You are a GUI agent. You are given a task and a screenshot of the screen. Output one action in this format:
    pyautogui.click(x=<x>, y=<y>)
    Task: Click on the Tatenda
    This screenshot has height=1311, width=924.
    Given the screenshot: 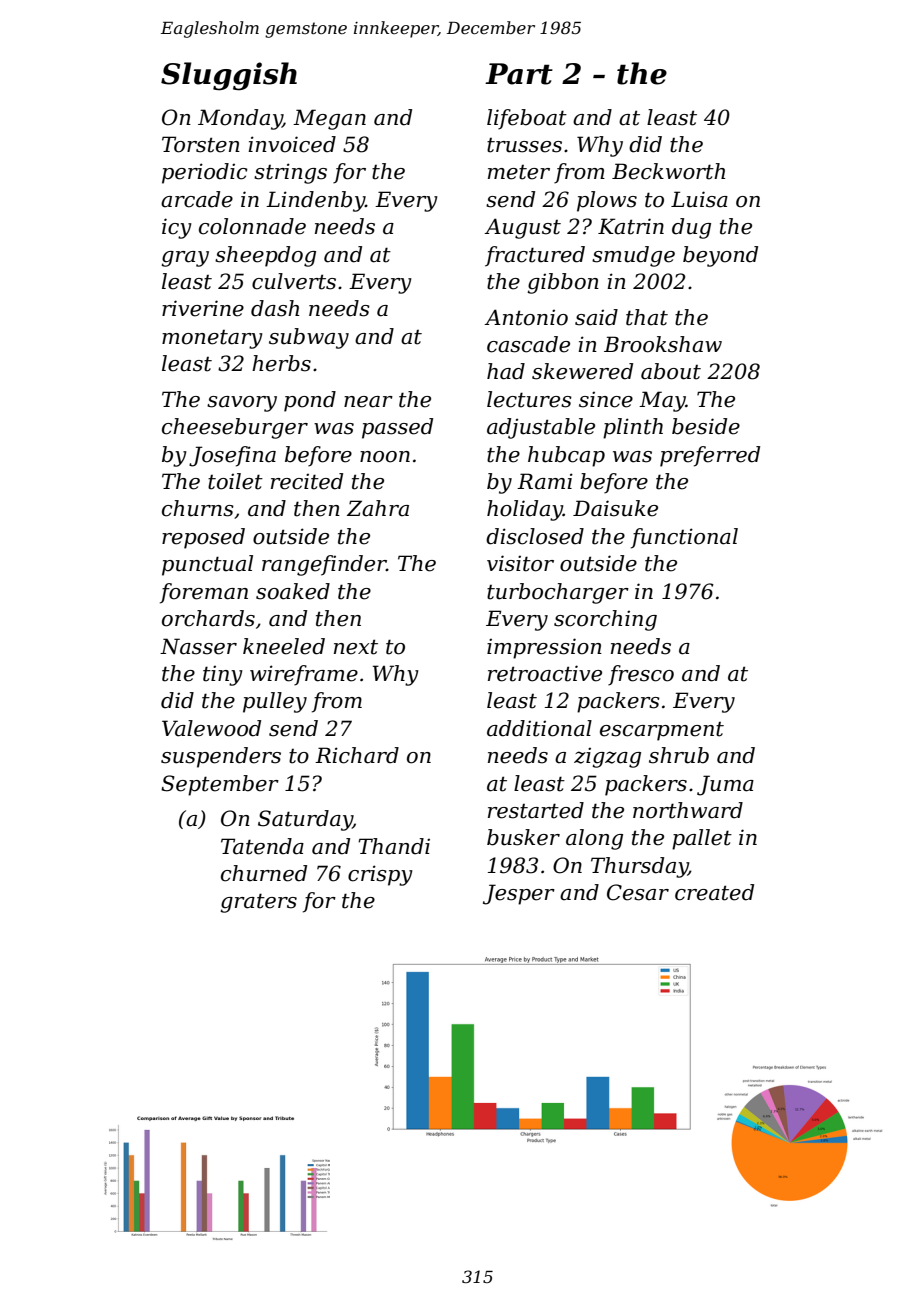 What is the action you would take?
    pyautogui.click(x=262, y=846)
